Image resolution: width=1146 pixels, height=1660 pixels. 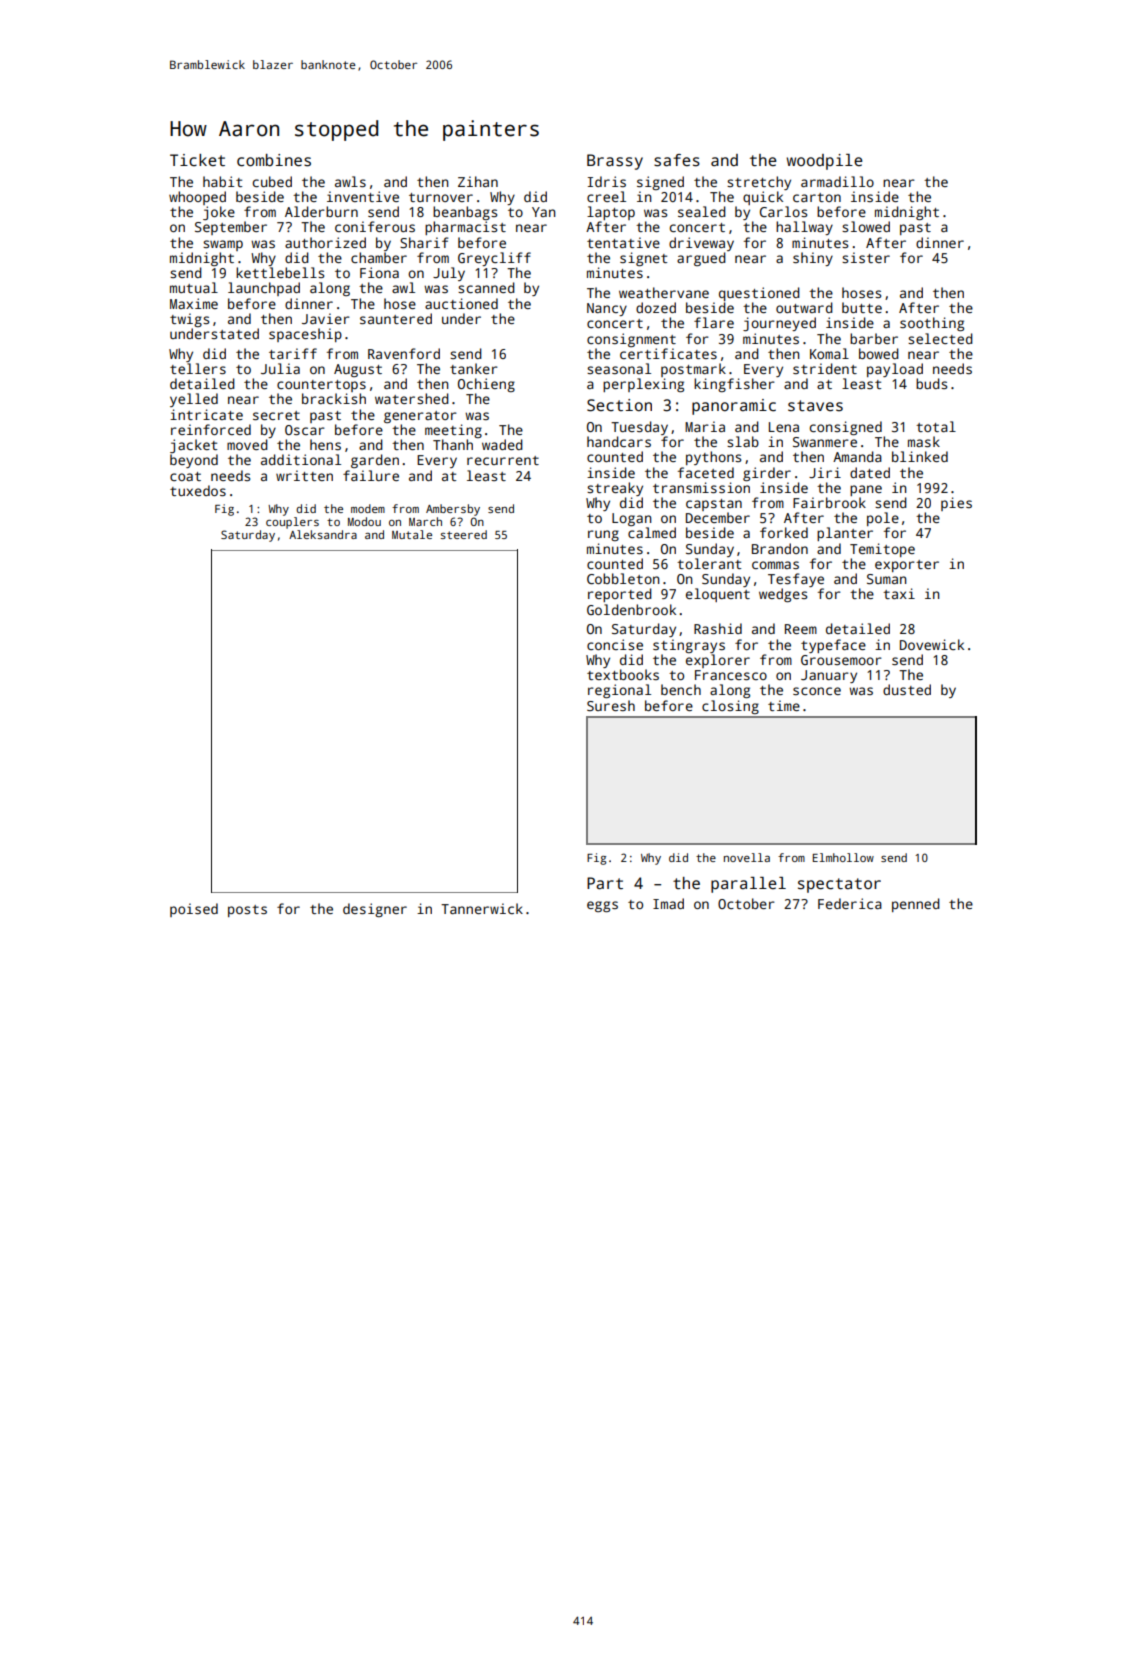 What do you see at coordinates (631, 340) in the image?
I see `consignment` at bounding box center [631, 340].
